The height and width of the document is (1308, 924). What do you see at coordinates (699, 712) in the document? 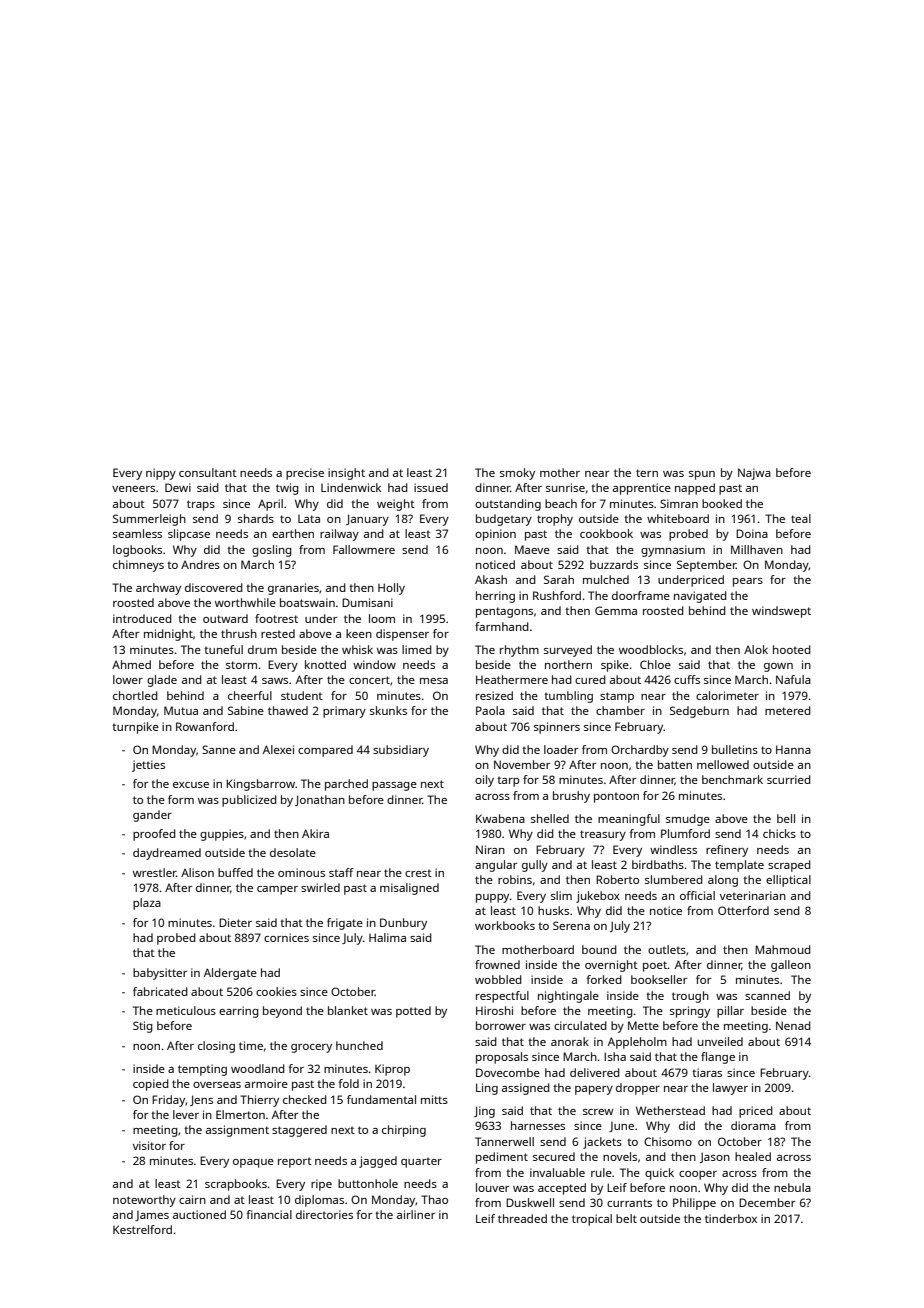
I see `Sedgeburn` at bounding box center [699, 712].
